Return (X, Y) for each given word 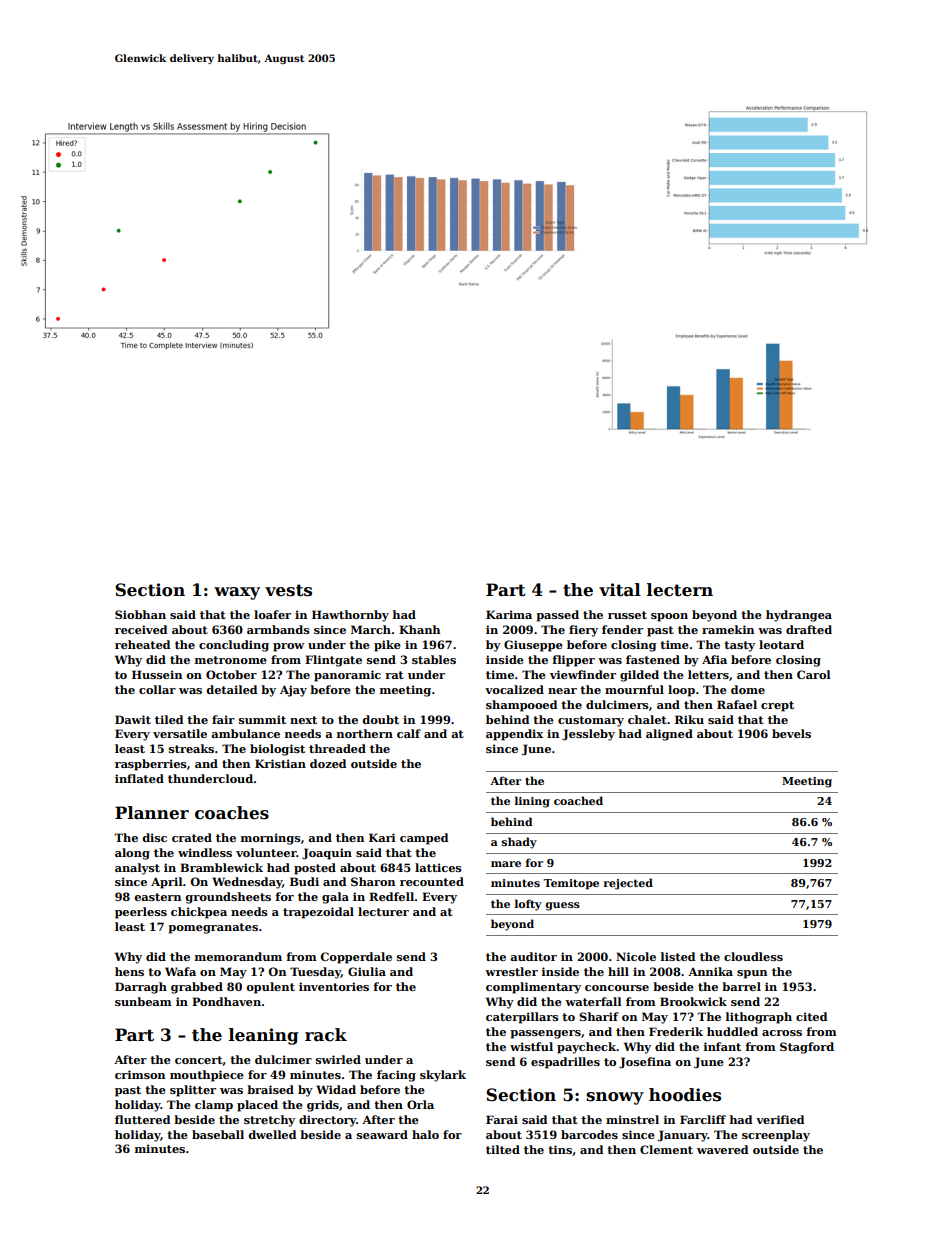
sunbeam (143, 1001)
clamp (214, 1106)
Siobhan (140, 614)
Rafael (737, 704)
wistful (531, 1046)
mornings (271, 839)
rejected (628, 884)
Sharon (373, 881)
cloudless (753, 956)
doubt (380, 719)
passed (557, 616)
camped (424, 839)
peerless (141, 913)
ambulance (245, 733)
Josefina (645, 1063)
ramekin (728, 629)
